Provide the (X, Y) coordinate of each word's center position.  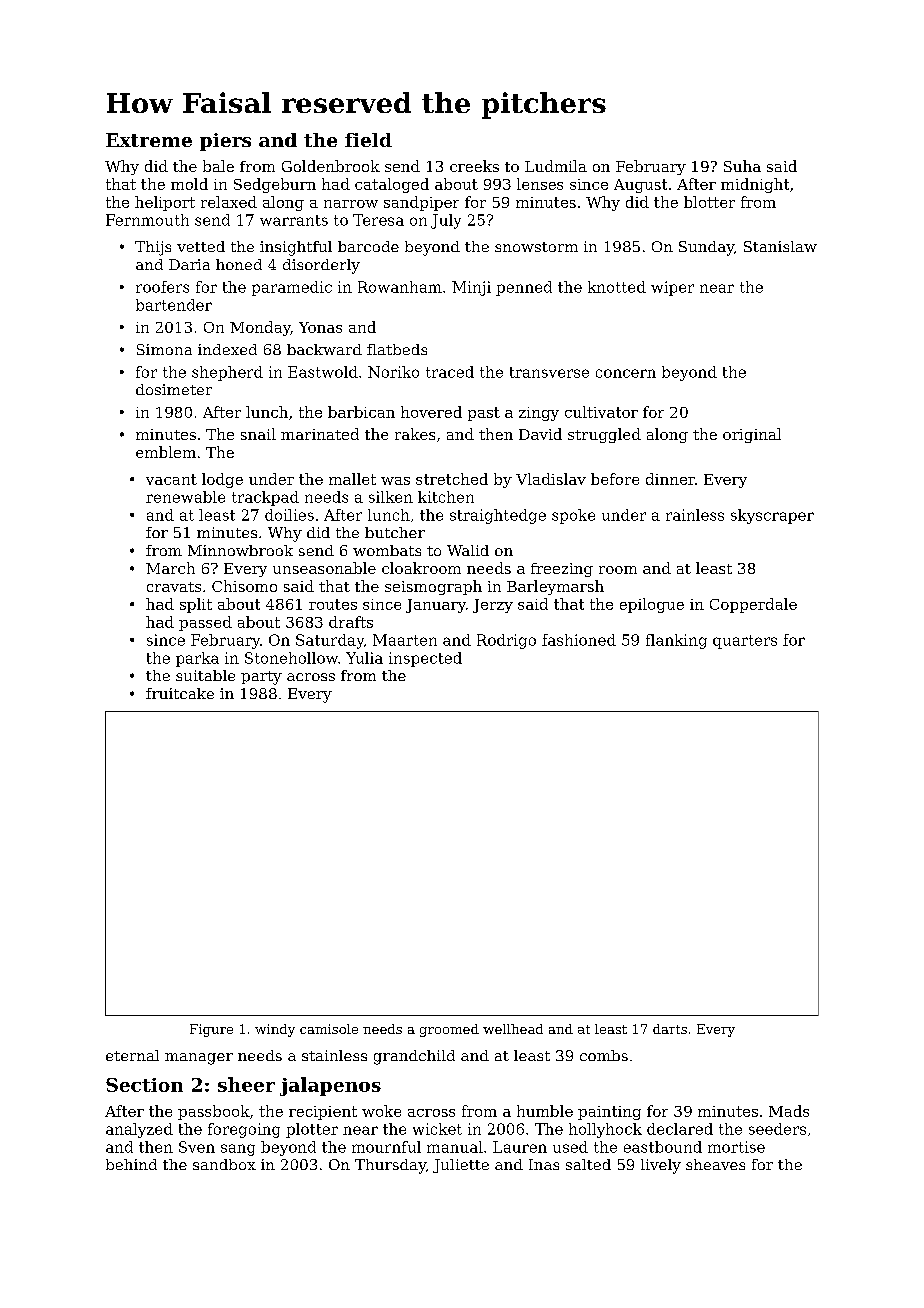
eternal (132, 1055)
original (752, 435)
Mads (789, 1111)
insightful (296, 248)
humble (545, 1111)
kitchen (446, 497)
